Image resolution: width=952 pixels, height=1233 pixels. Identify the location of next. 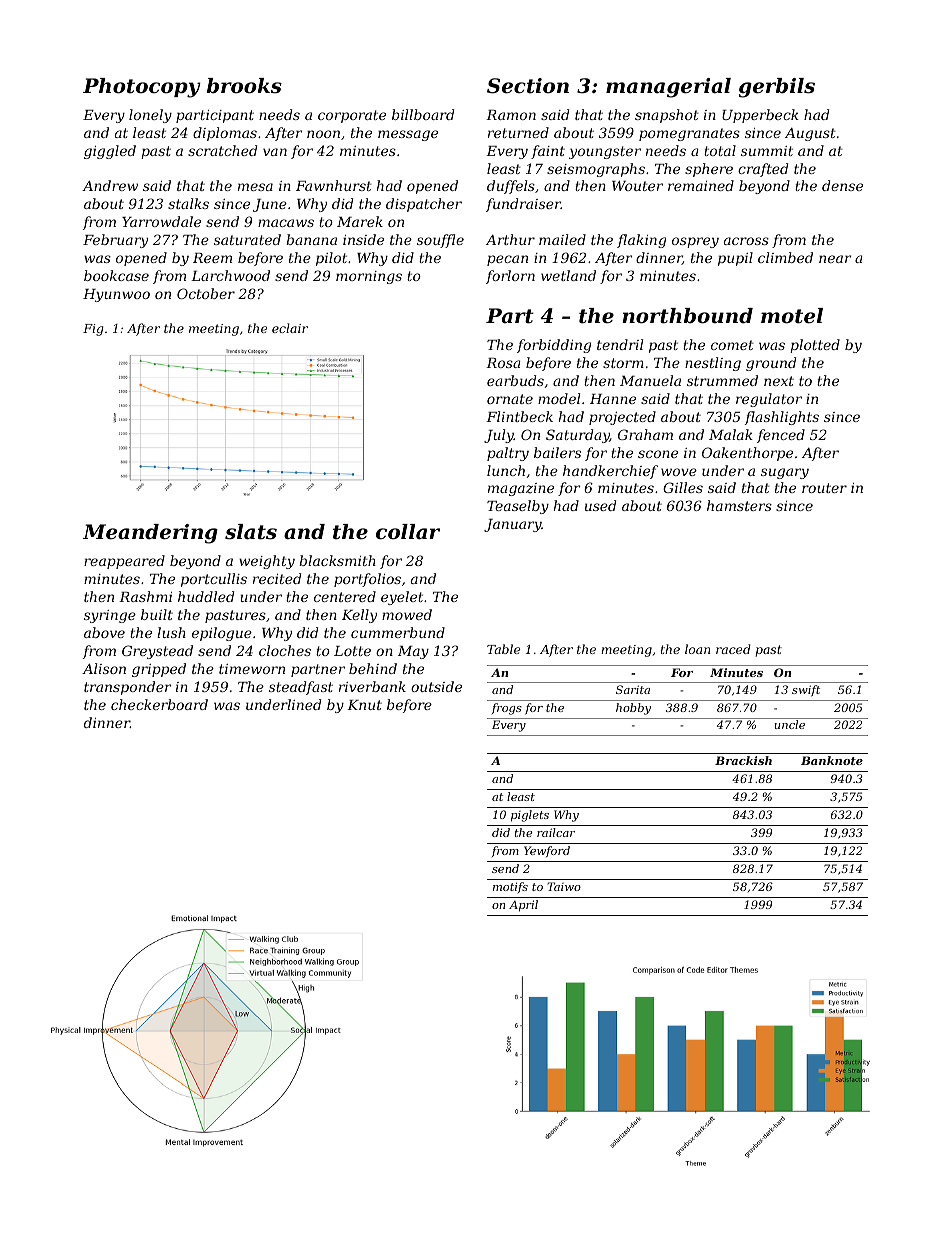
(779, 381).
